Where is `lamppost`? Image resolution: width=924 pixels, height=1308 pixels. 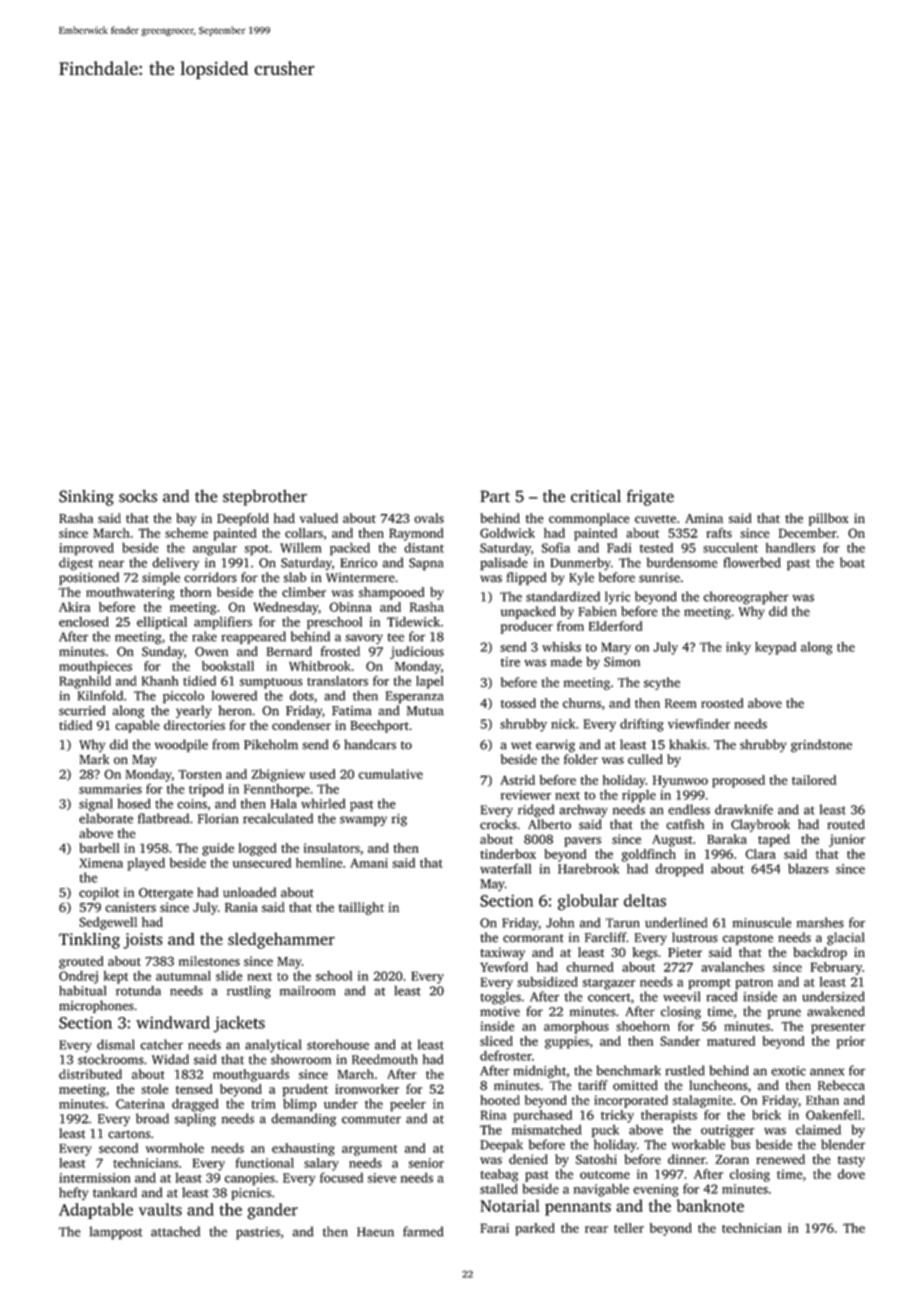 lamppost is located at coordinates (116, 1233).
